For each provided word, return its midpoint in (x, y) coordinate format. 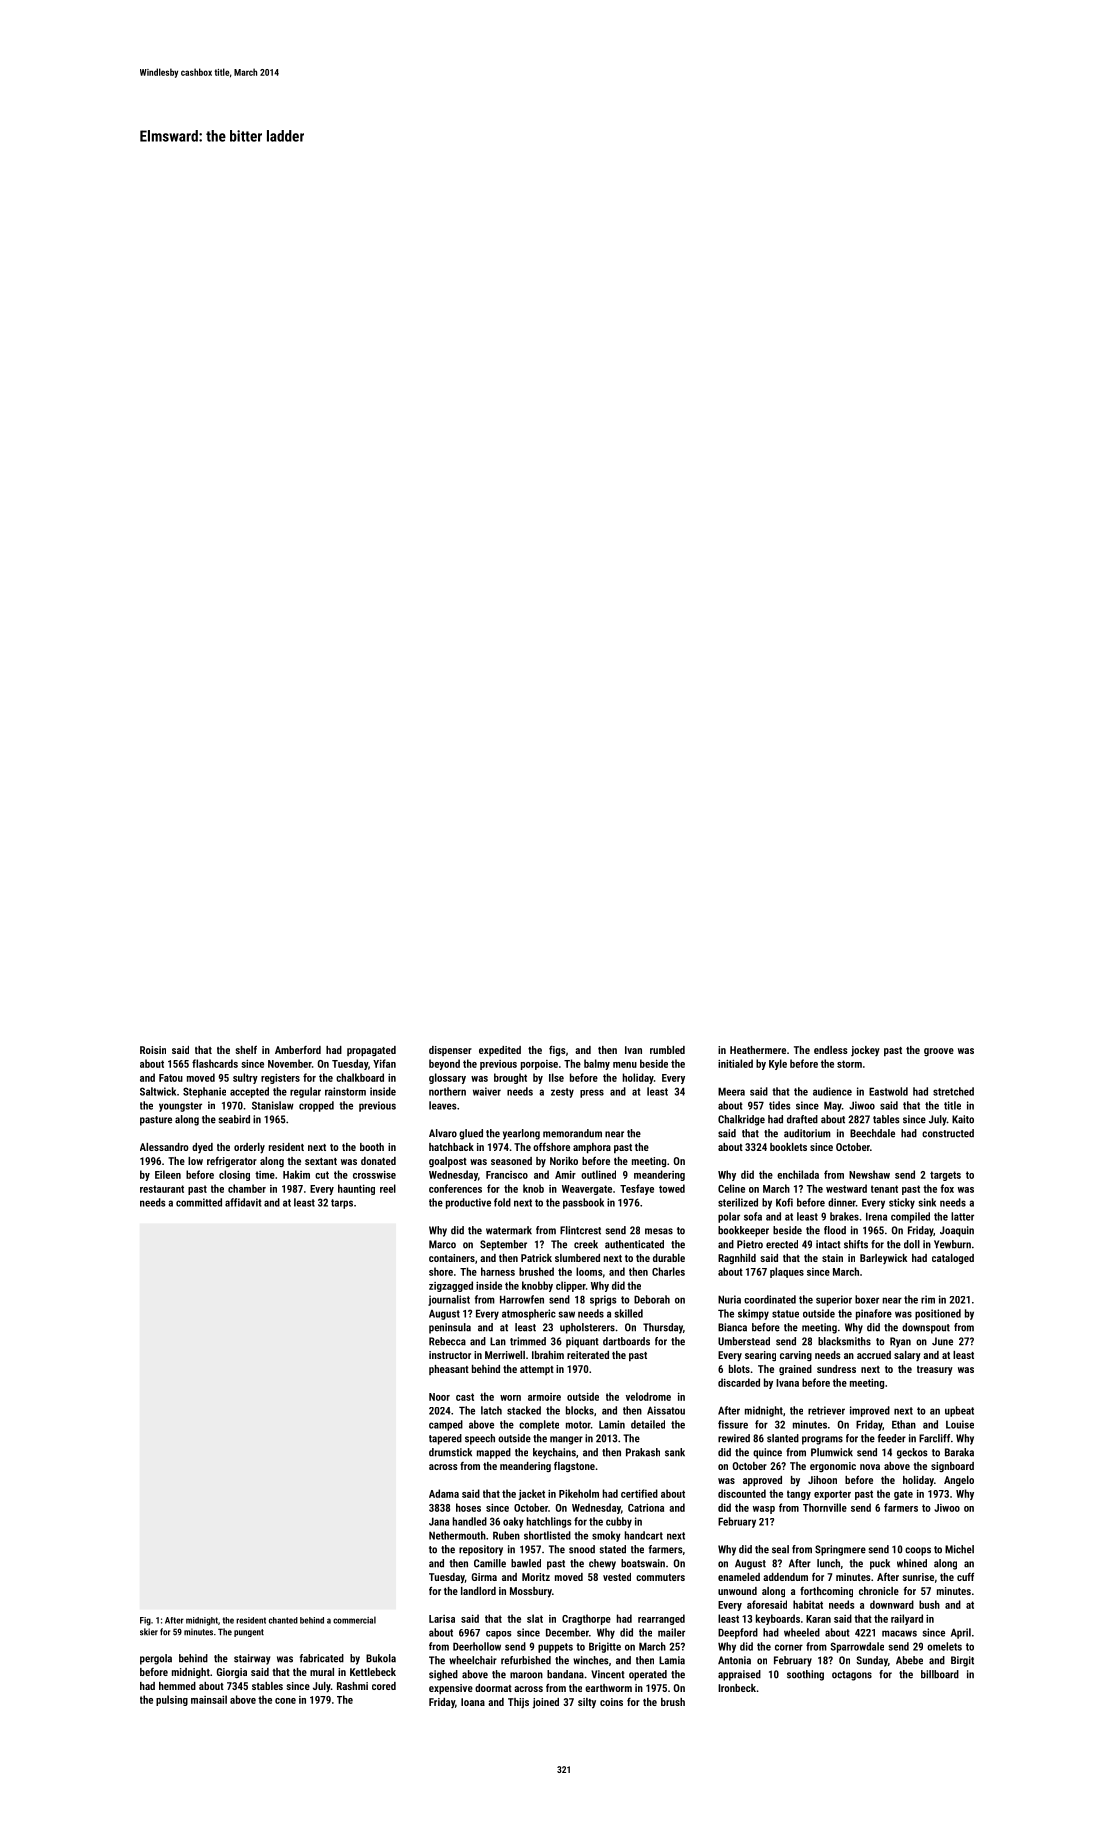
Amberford (298, 1050)
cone (285, 1701)
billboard (940, 1674)
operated (648, 1675)
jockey (865, 1051)
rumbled (667, 1050)
